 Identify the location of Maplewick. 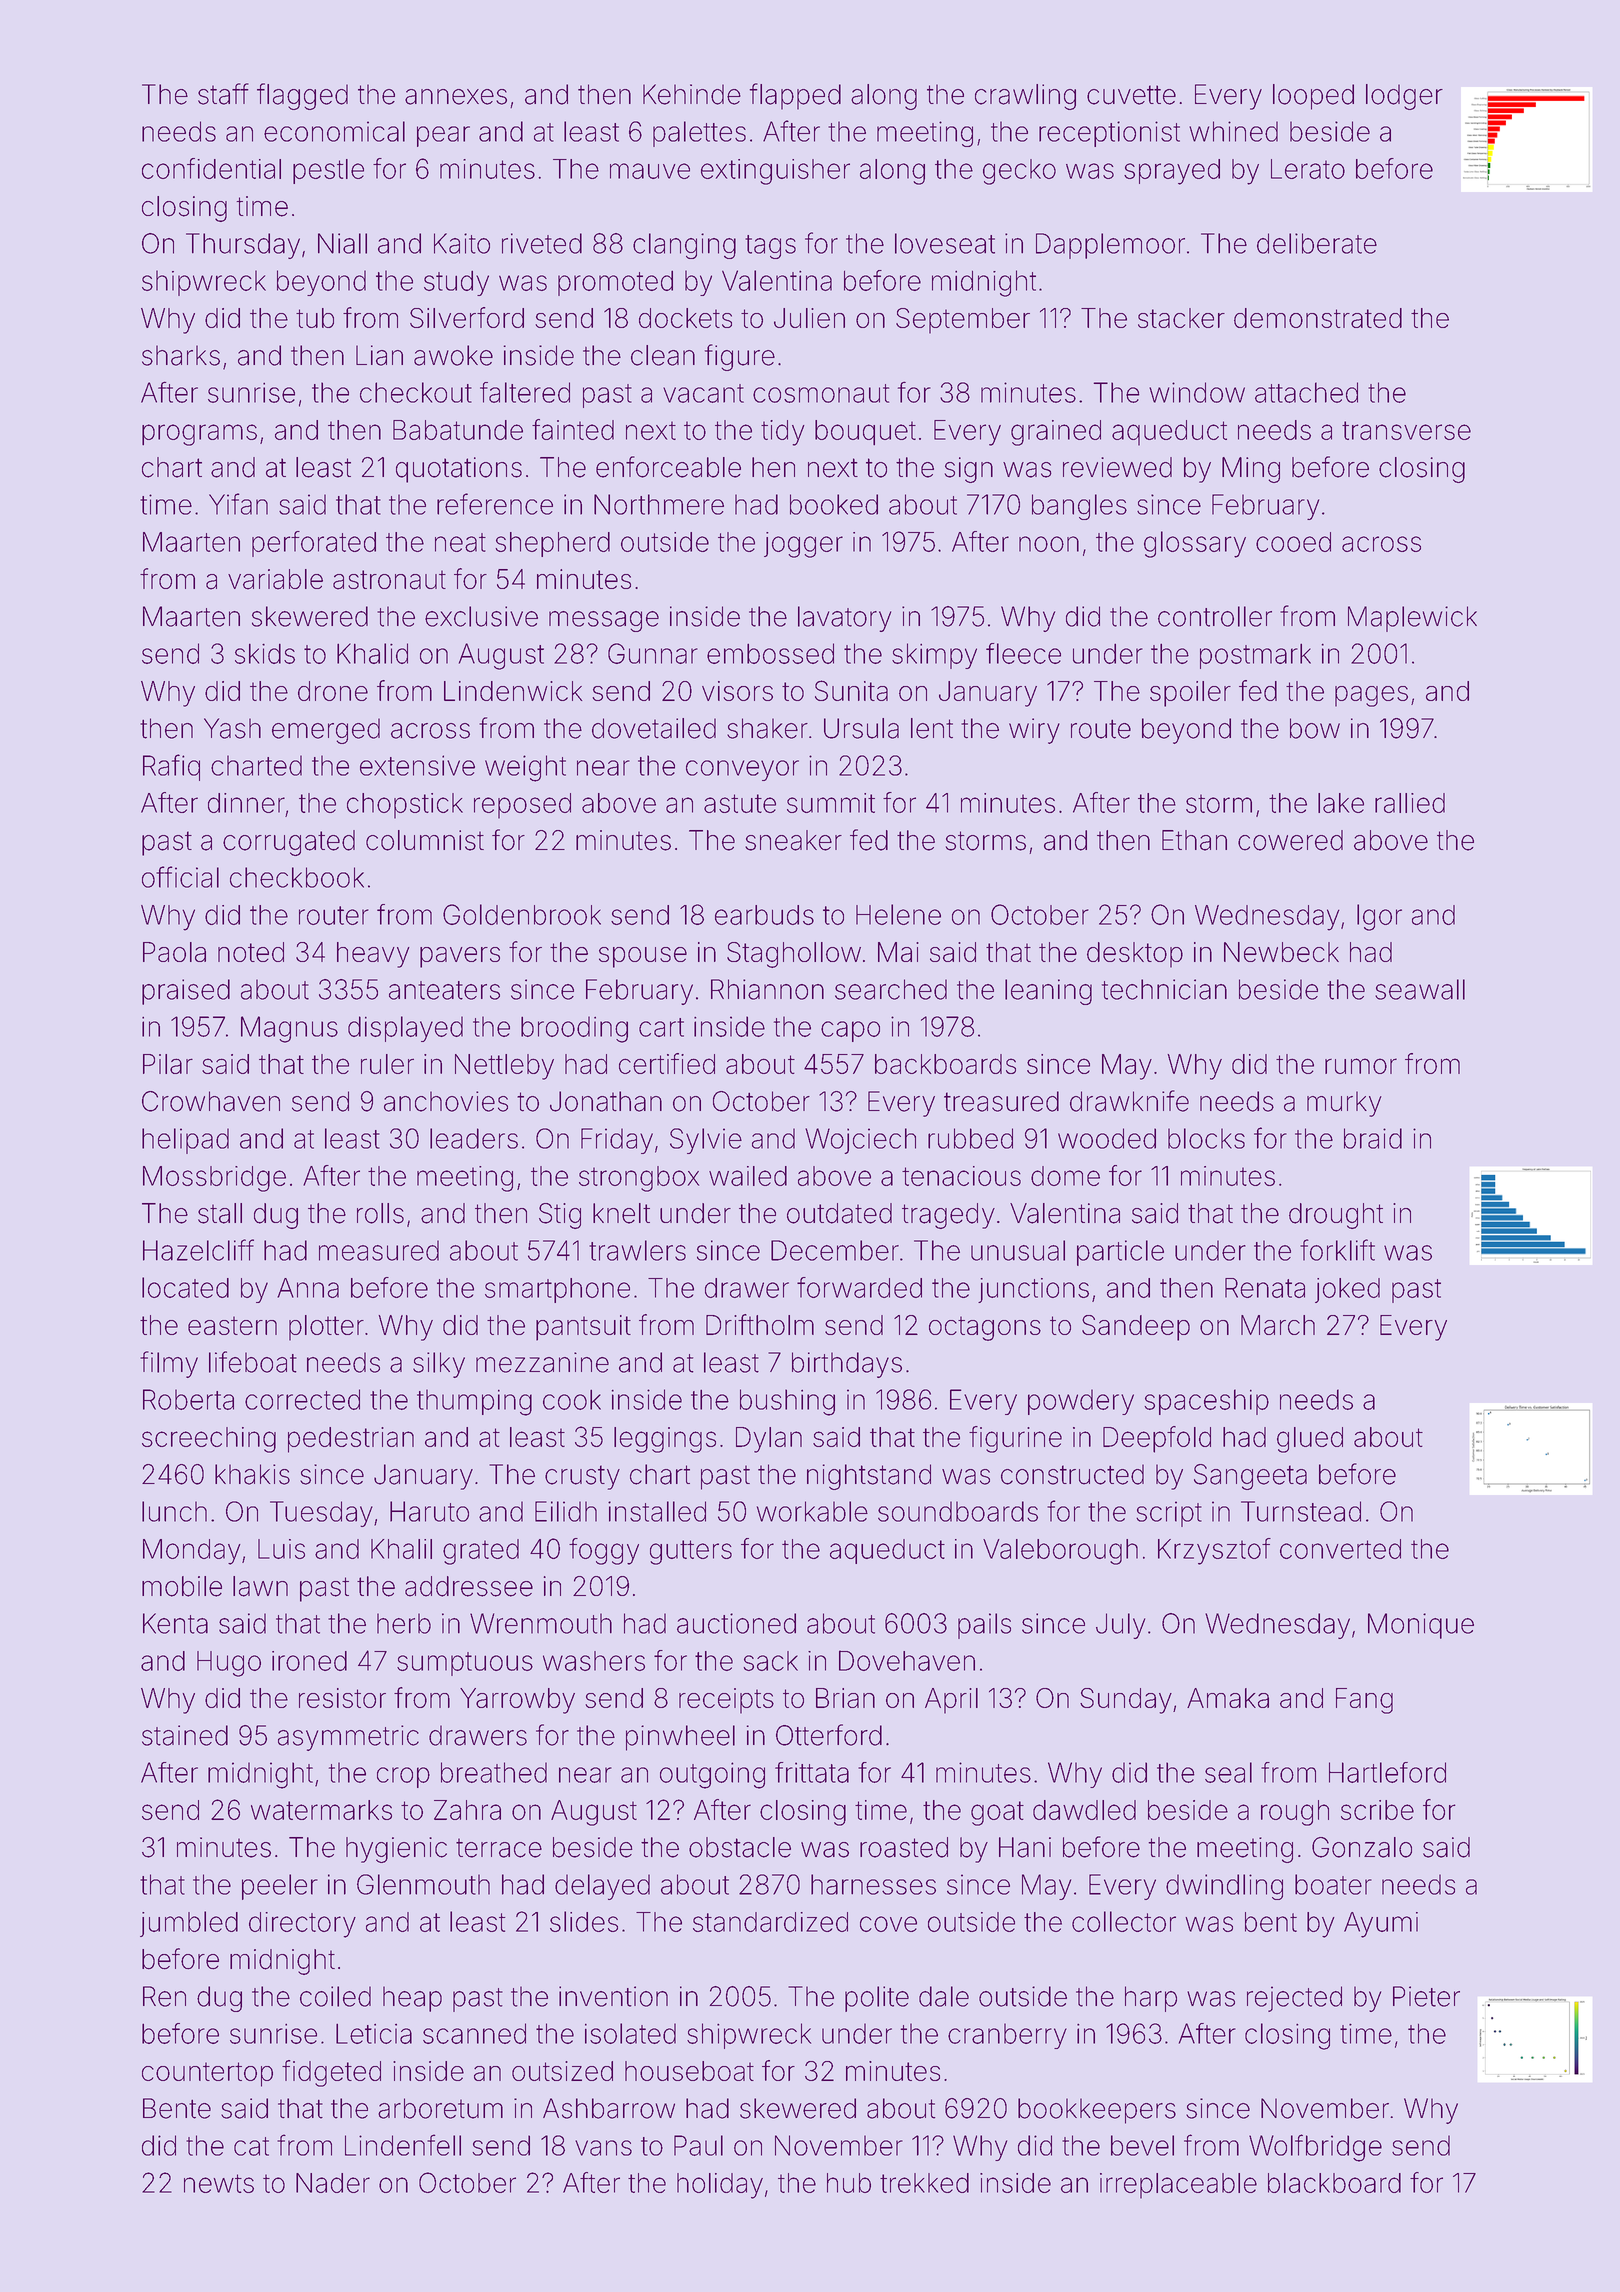
(1412, 619).
